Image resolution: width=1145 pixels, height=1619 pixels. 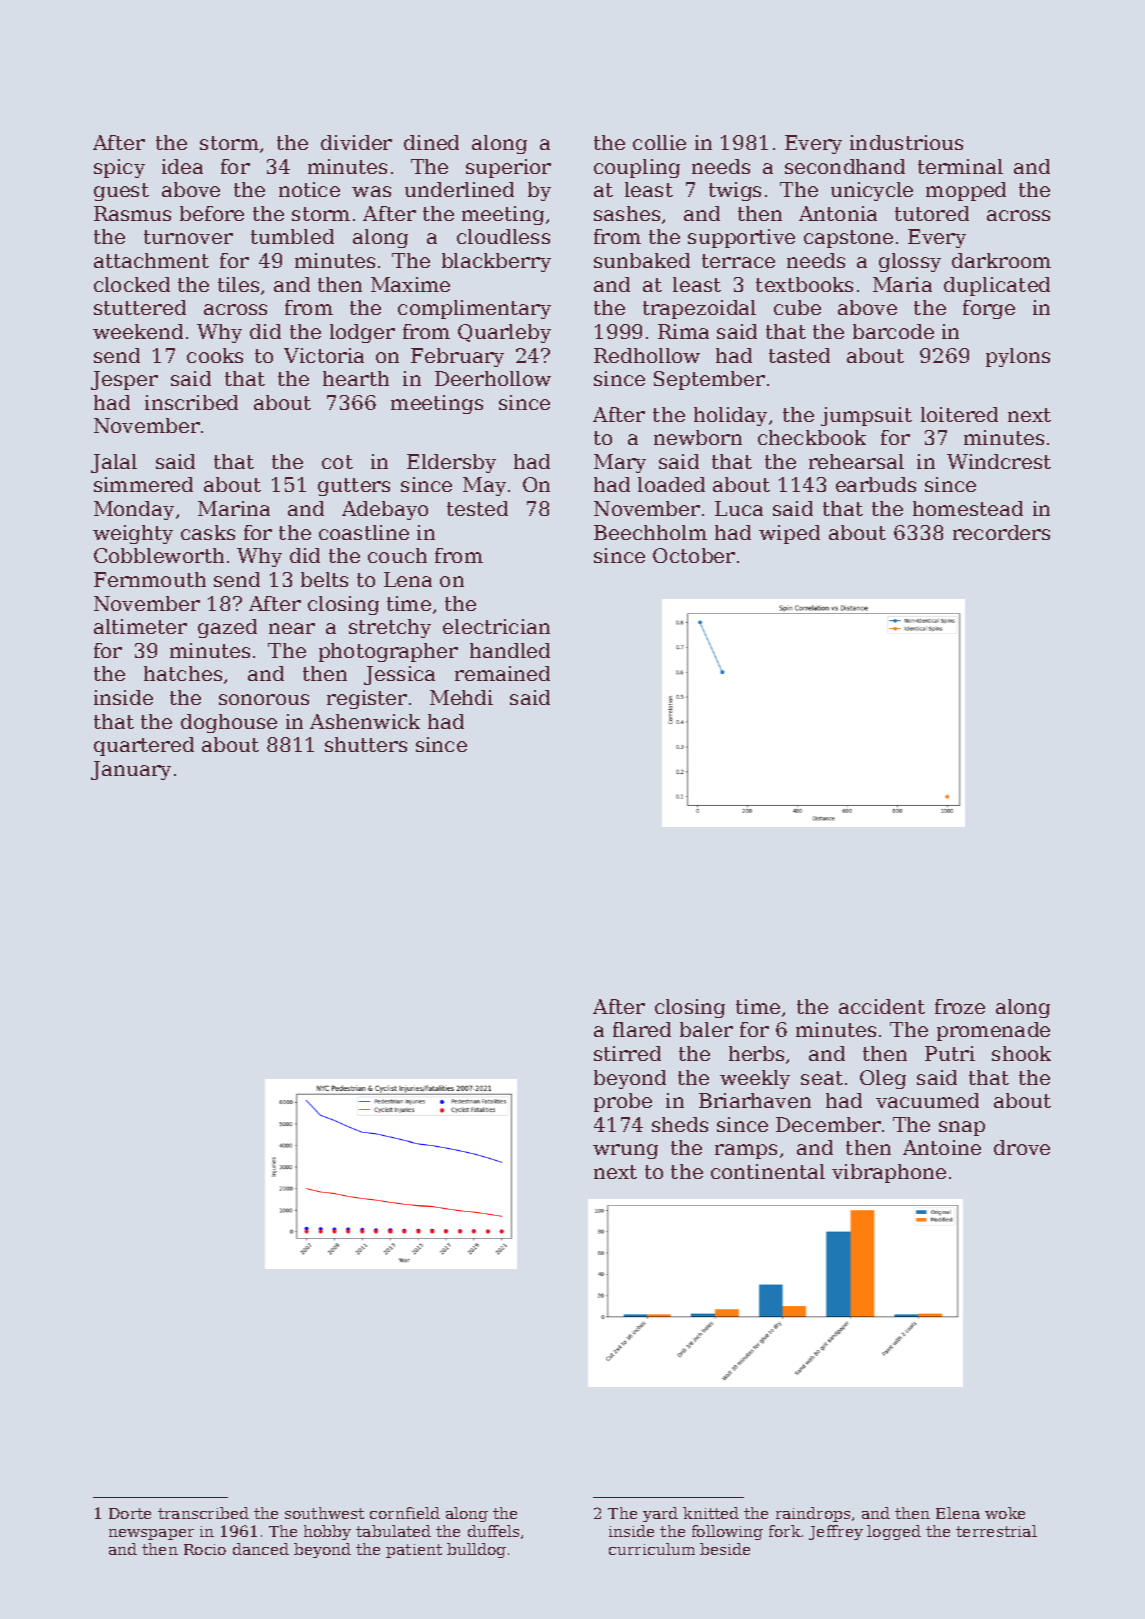 I want to click on transcribed, so click(x=203, y=1513).
